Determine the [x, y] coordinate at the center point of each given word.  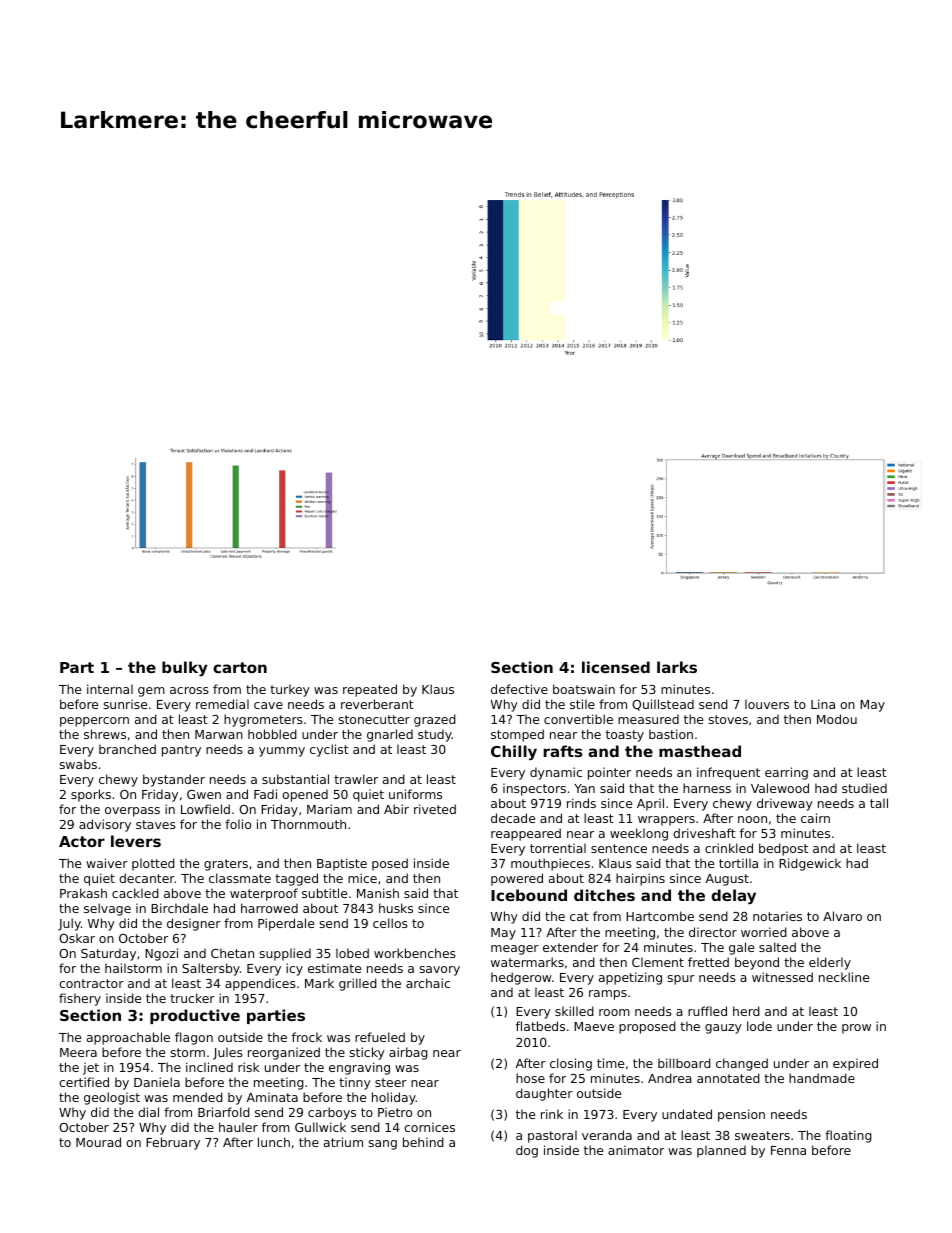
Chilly [514, 753]
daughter [544, 1094]
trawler [356, 779]
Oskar [77, 938]
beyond [757, 963]
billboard [684, 1063]
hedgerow [521, 978]
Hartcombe [660, 916]
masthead [700, 751]
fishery [80, 999]
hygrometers [263, 720]
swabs [78, 764]
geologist [112, 1098]
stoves [728, 719]
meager [515, 950]
